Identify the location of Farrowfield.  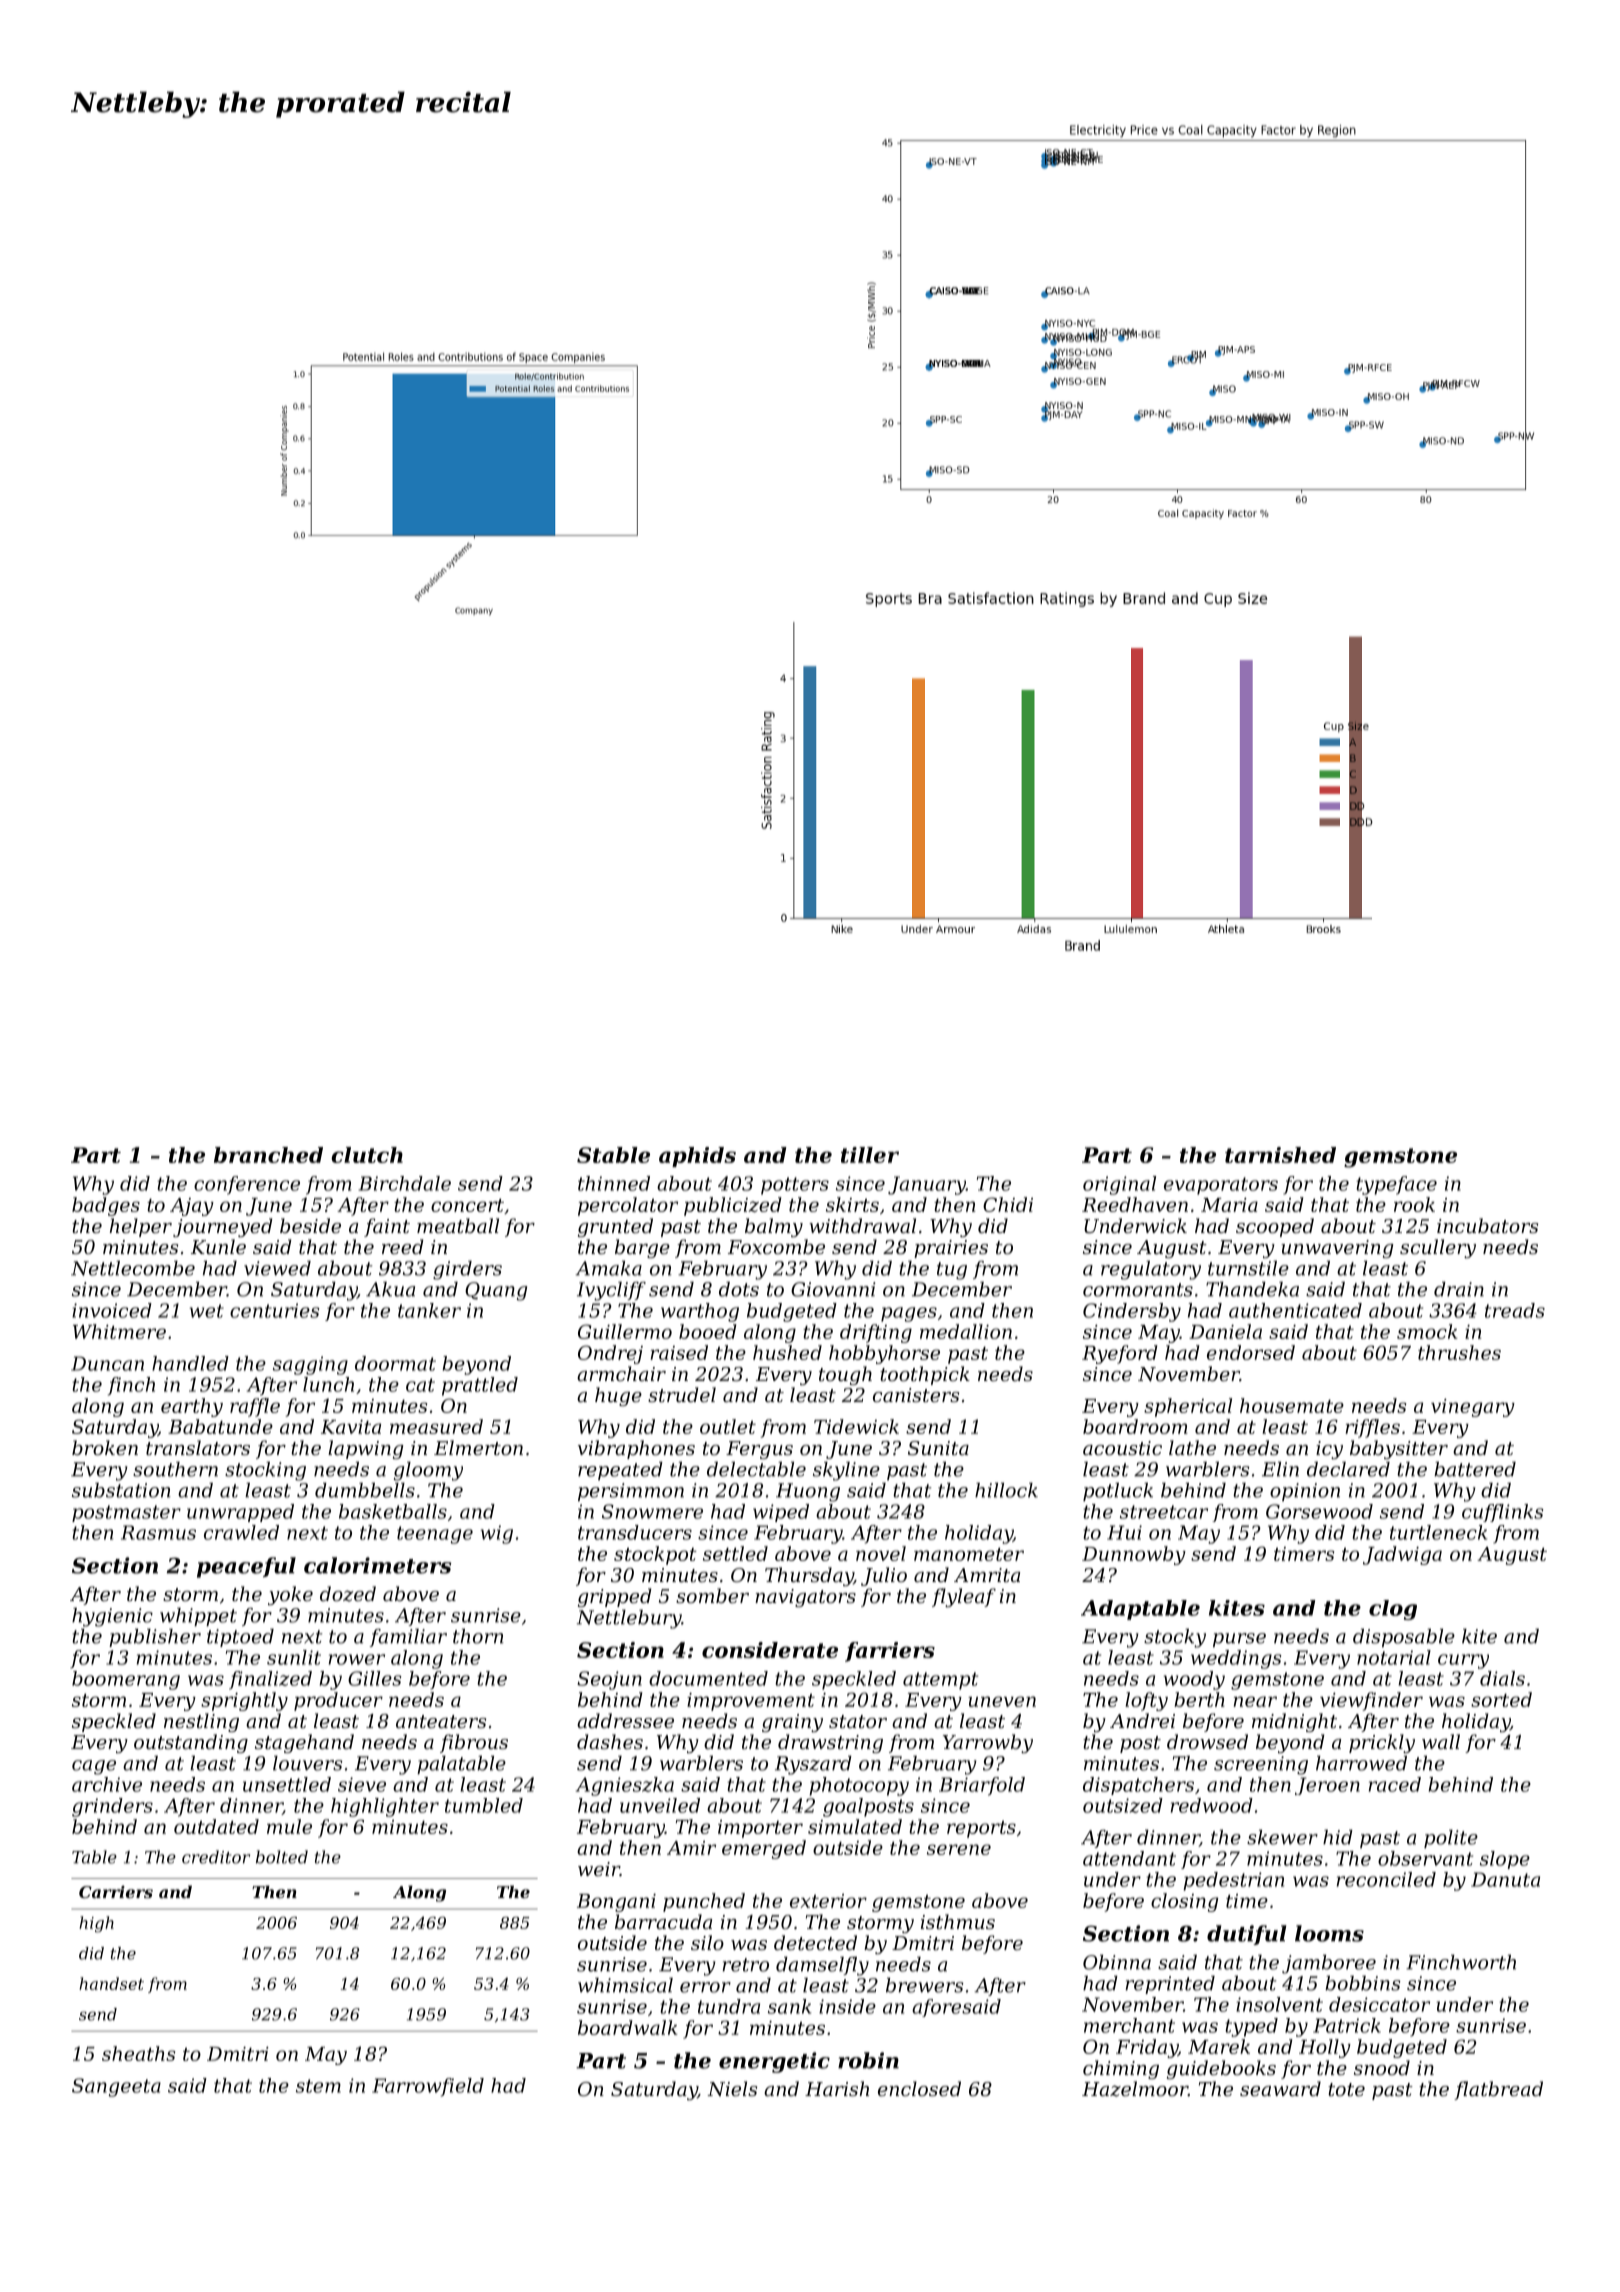
(428, 2087).
